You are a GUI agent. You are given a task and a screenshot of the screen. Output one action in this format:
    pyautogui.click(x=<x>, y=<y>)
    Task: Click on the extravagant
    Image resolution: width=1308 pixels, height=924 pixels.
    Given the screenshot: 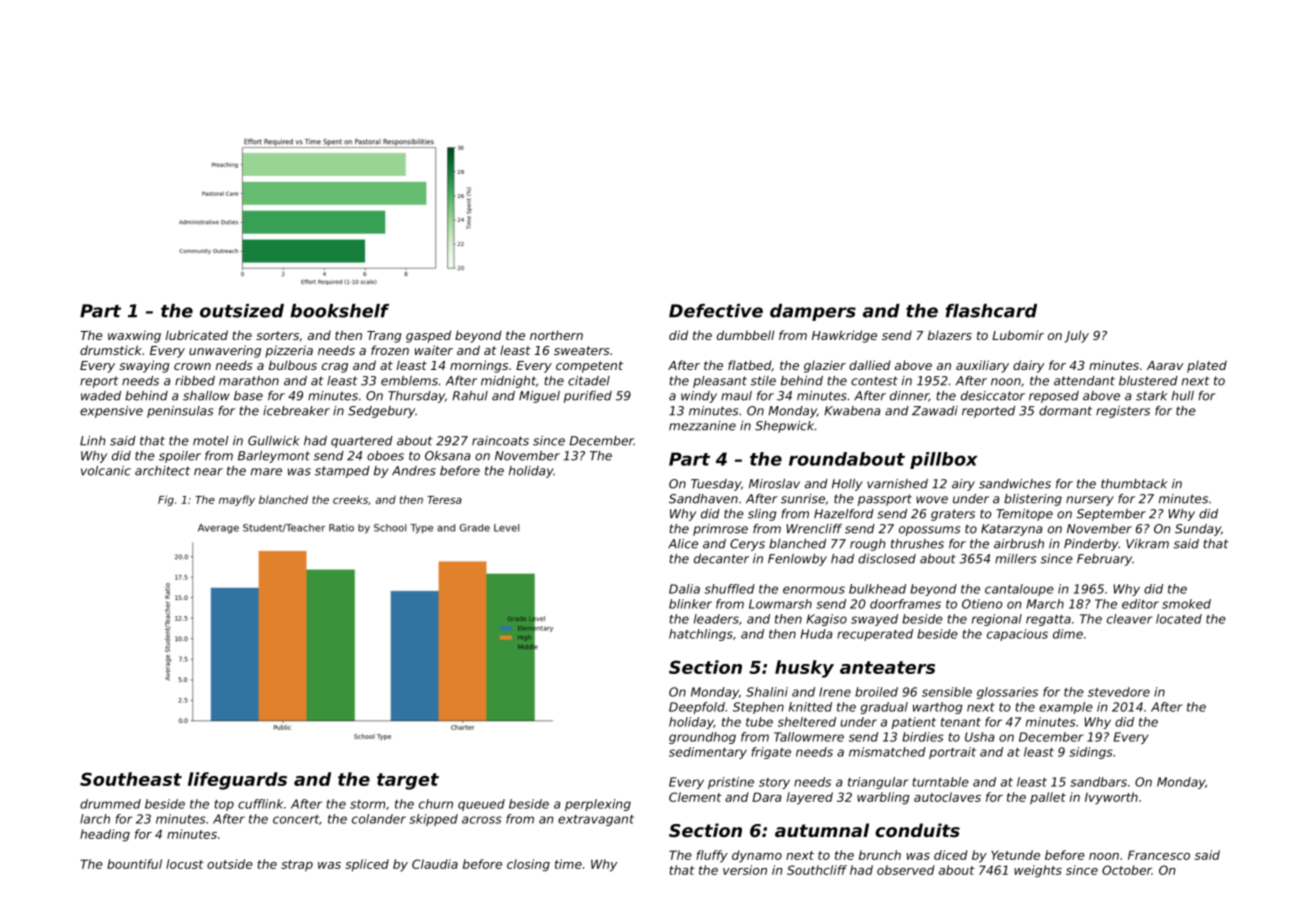 What is the action you would take?
    pyautogui.click(x=596, y=820)
